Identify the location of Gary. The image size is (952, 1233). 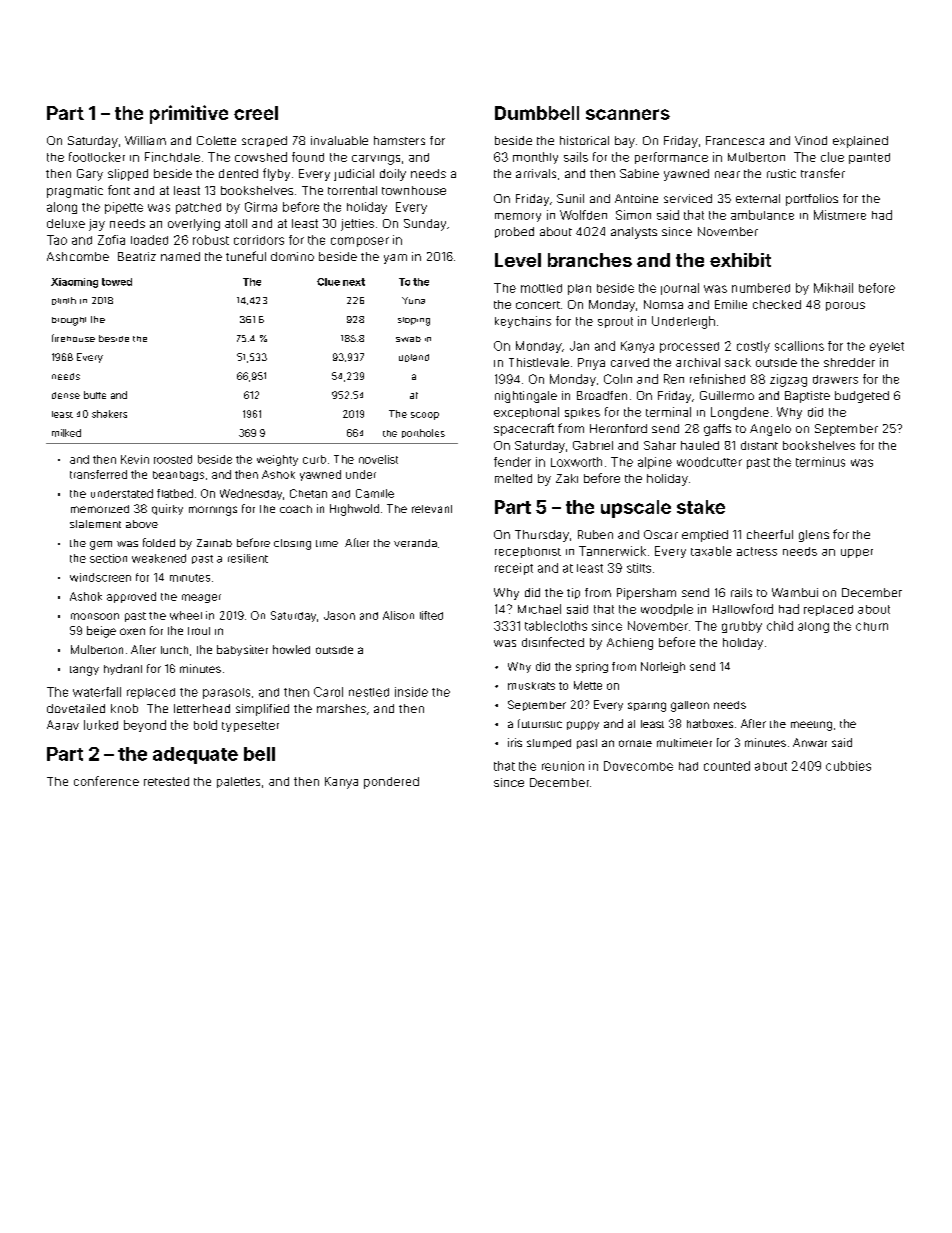
(90, 175).
